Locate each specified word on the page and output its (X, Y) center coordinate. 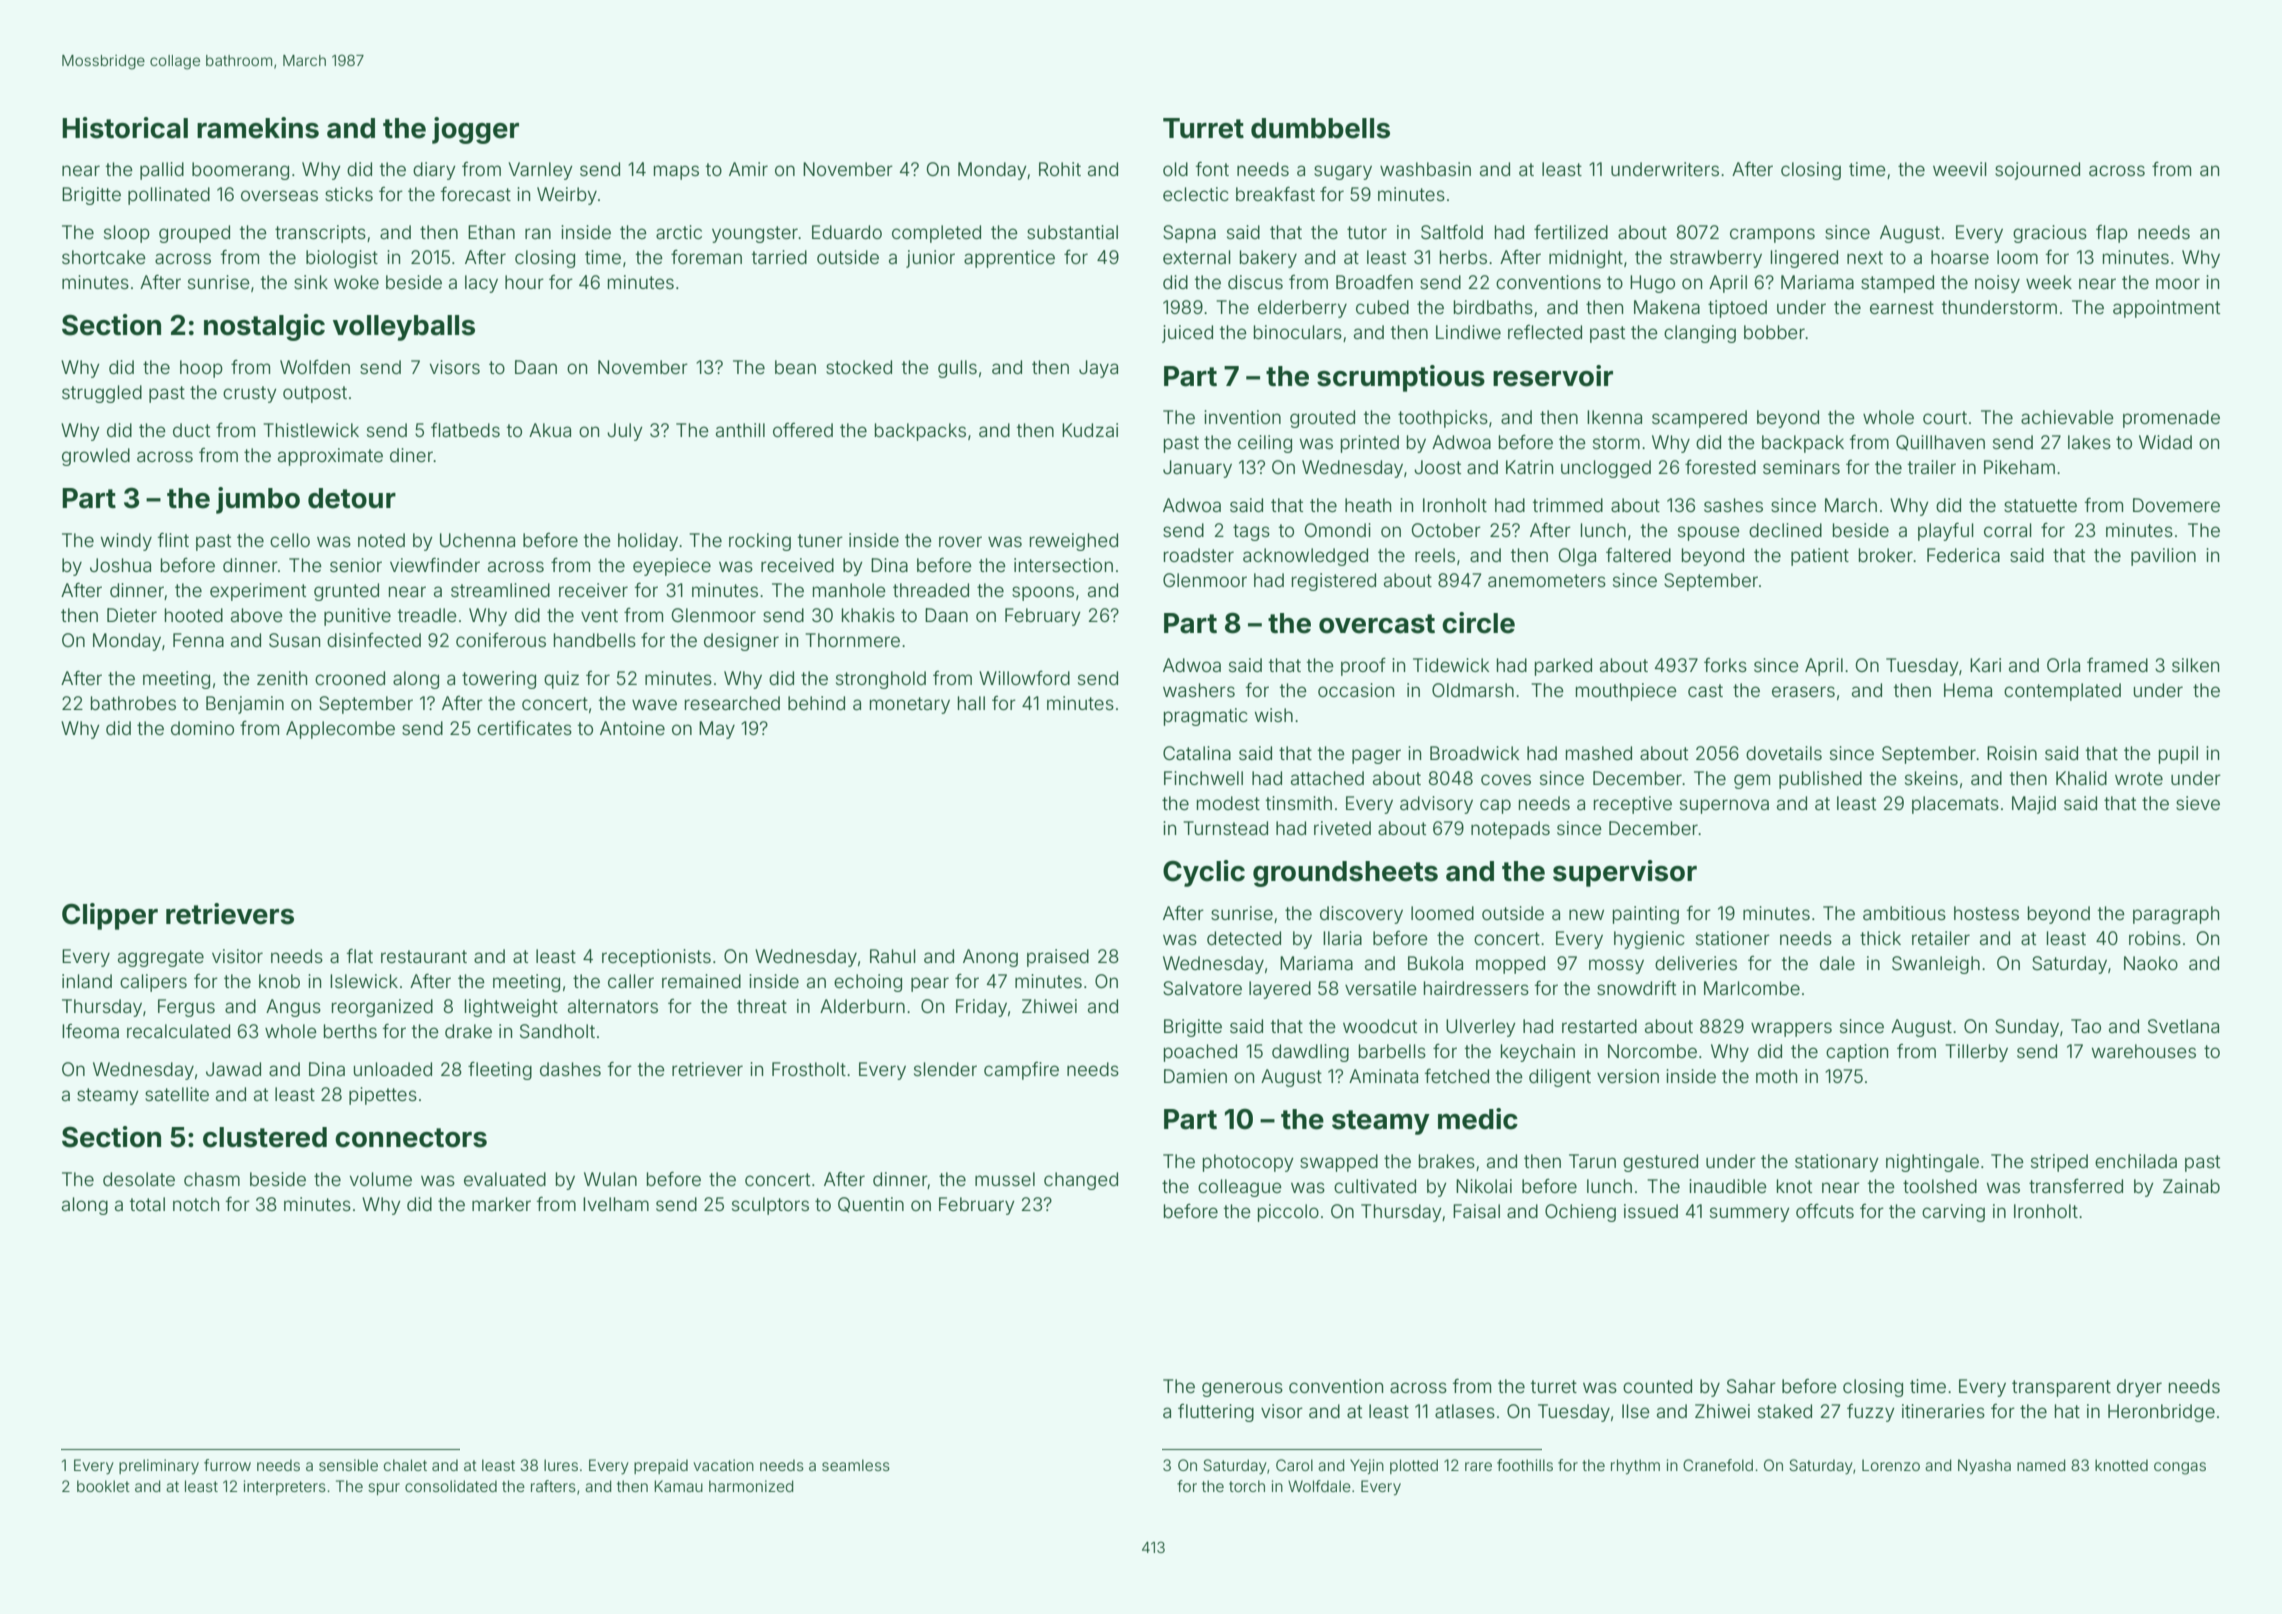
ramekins (258, 128)
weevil (1959, 169)
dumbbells (1320, 128)
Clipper (110, 916)
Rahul (892, 956)
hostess (1986, 913)
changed (1081, 1181)
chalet (405, 1465)
